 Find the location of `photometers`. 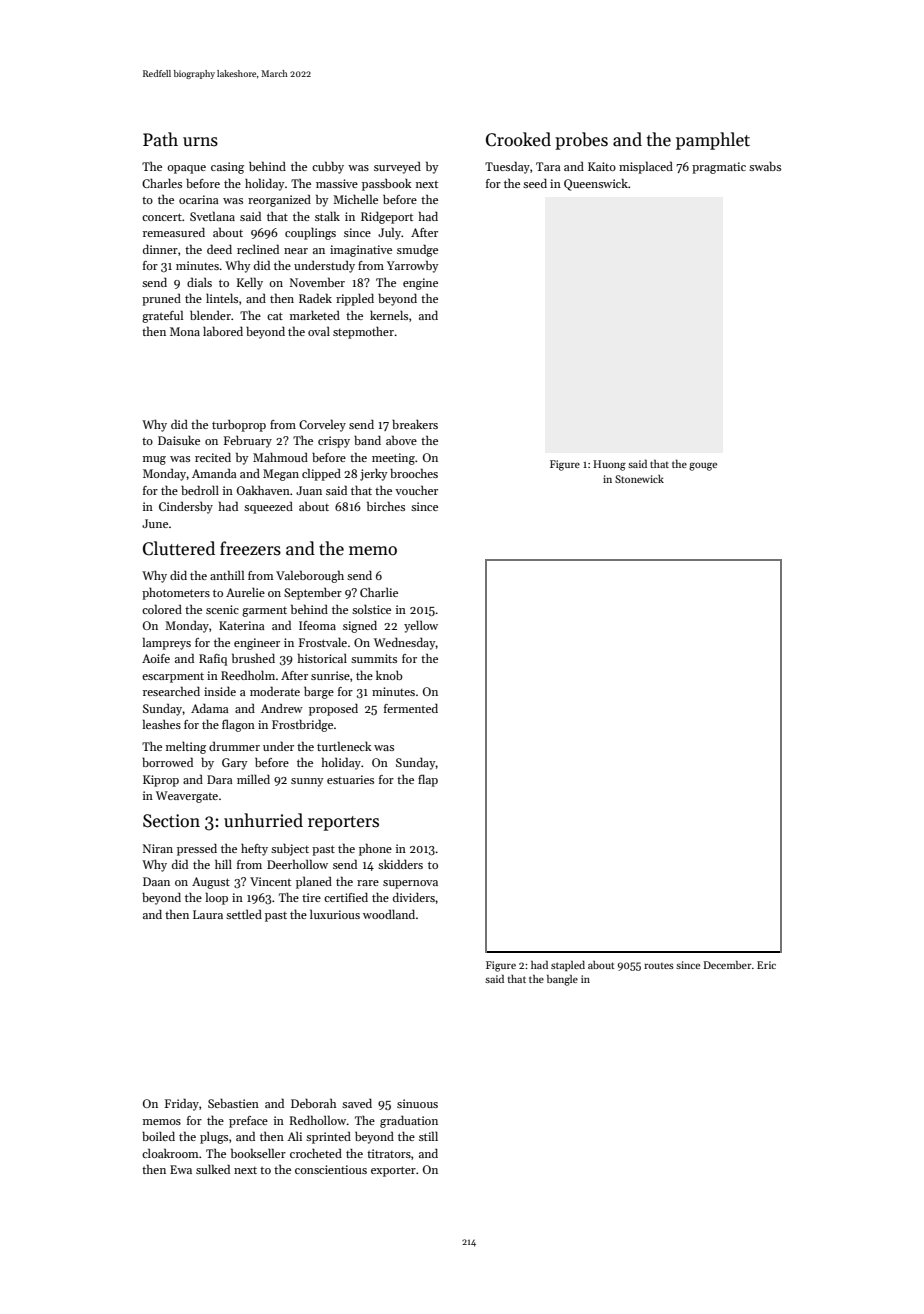

photometers is located at coordinates (176, 594).
